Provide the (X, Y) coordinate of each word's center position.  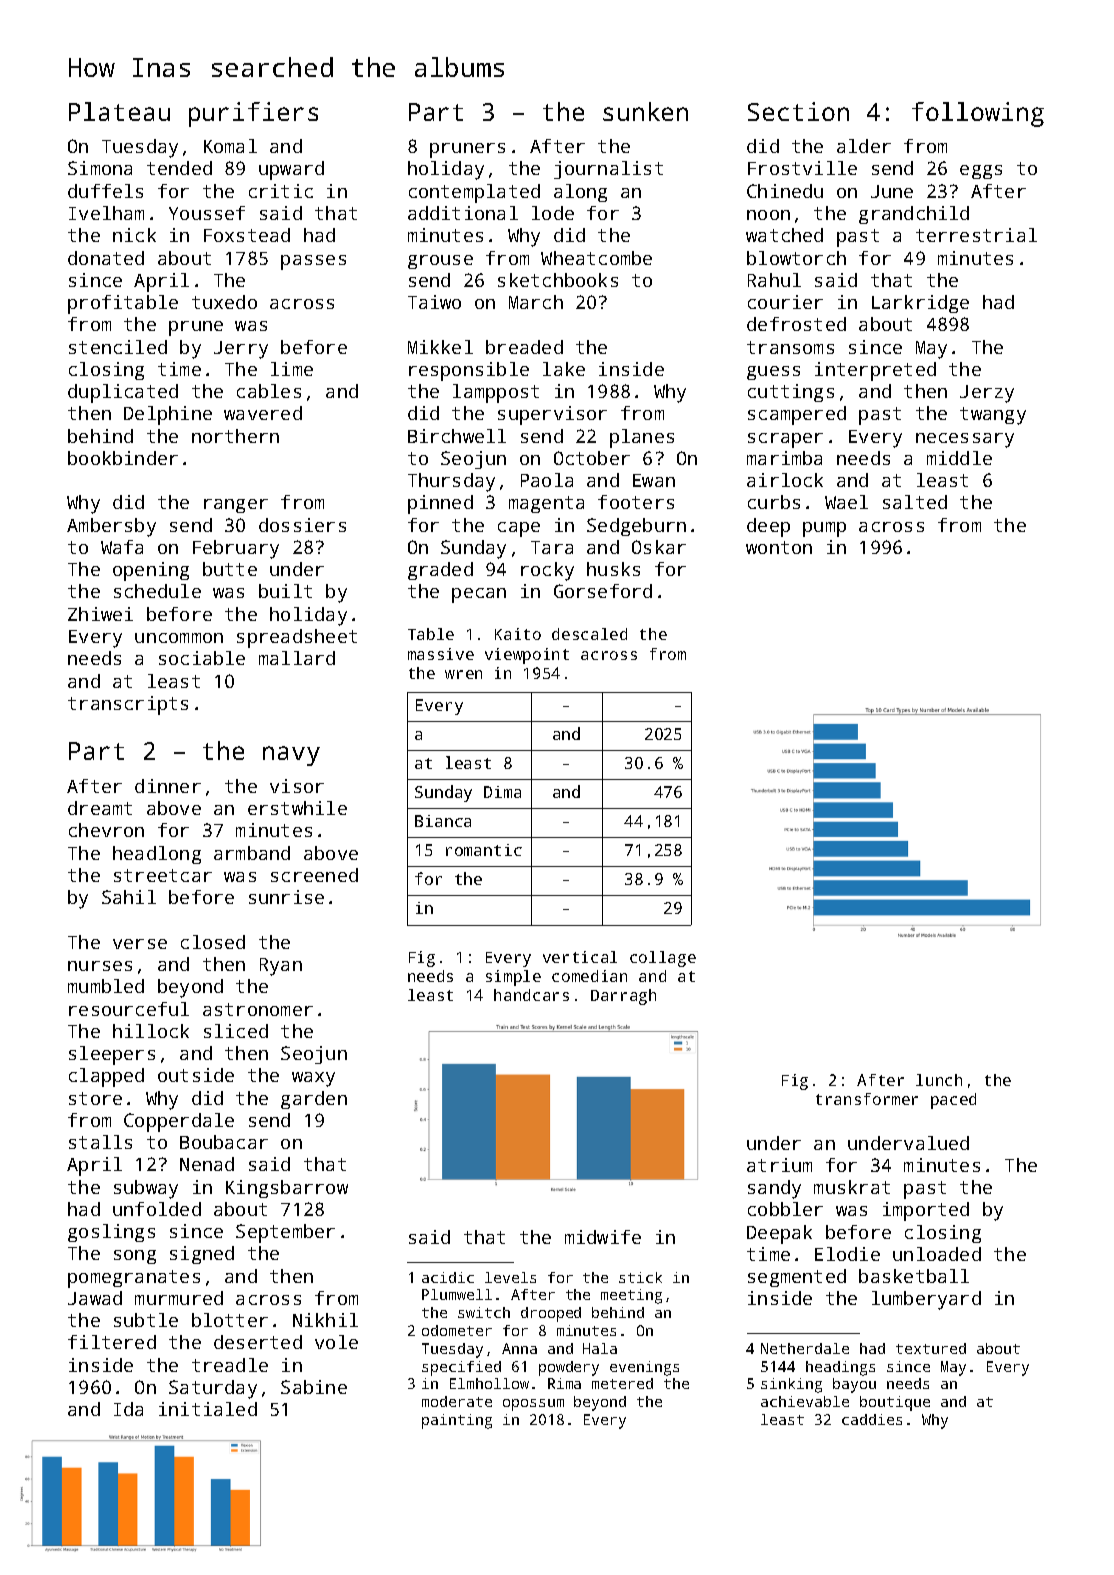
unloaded (937, 1254)
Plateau (119, 111)
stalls (100, 1142)
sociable (202, 658)
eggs (981, 172)
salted (915, 502)
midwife (603, 1237)
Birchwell (457, 436)
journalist (608, 170)
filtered (112, 1342)
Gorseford (603, 591)
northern (235, 436)
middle (959, 458)
